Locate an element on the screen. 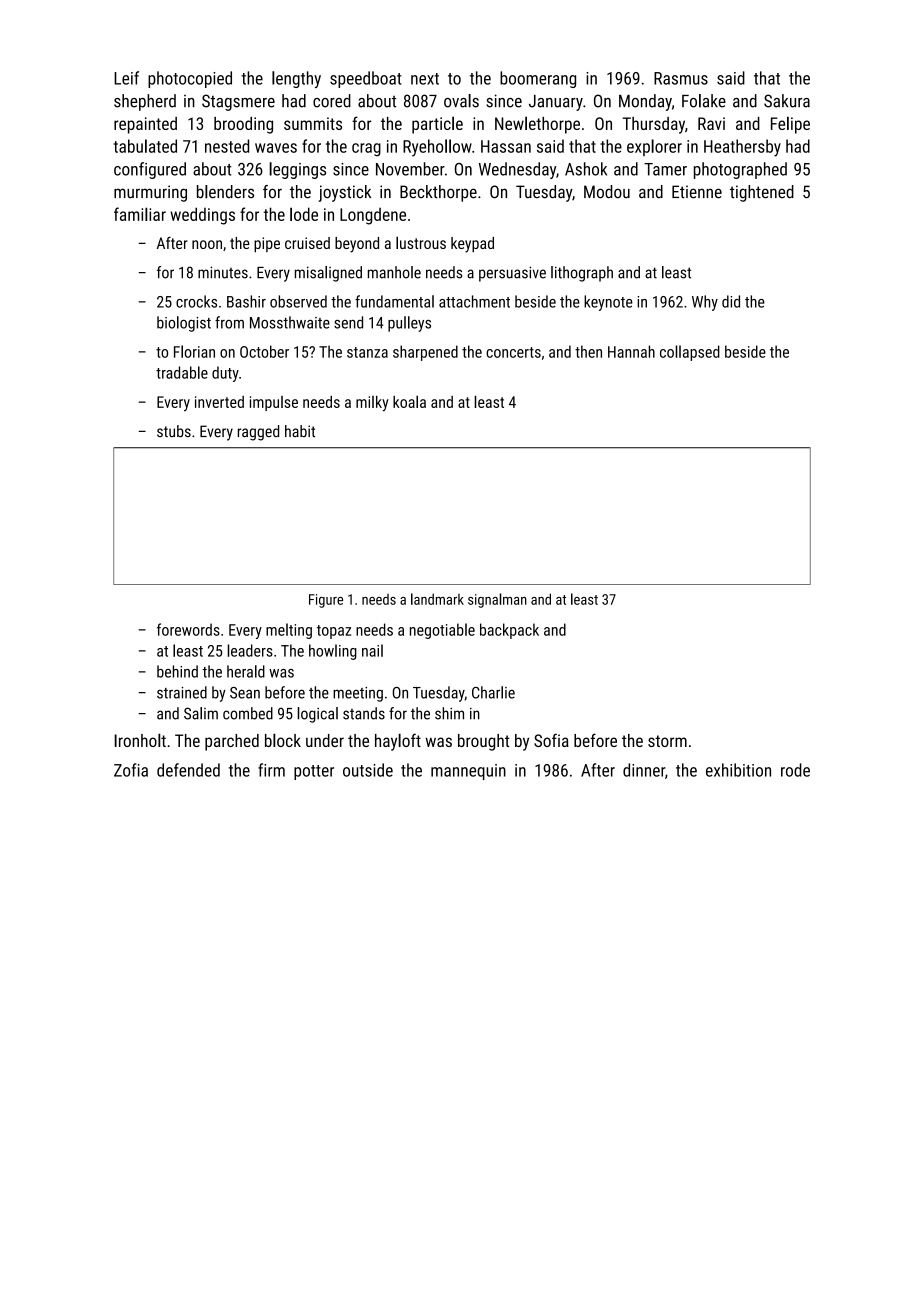  photocopied is located at coordinates (190, 79).
